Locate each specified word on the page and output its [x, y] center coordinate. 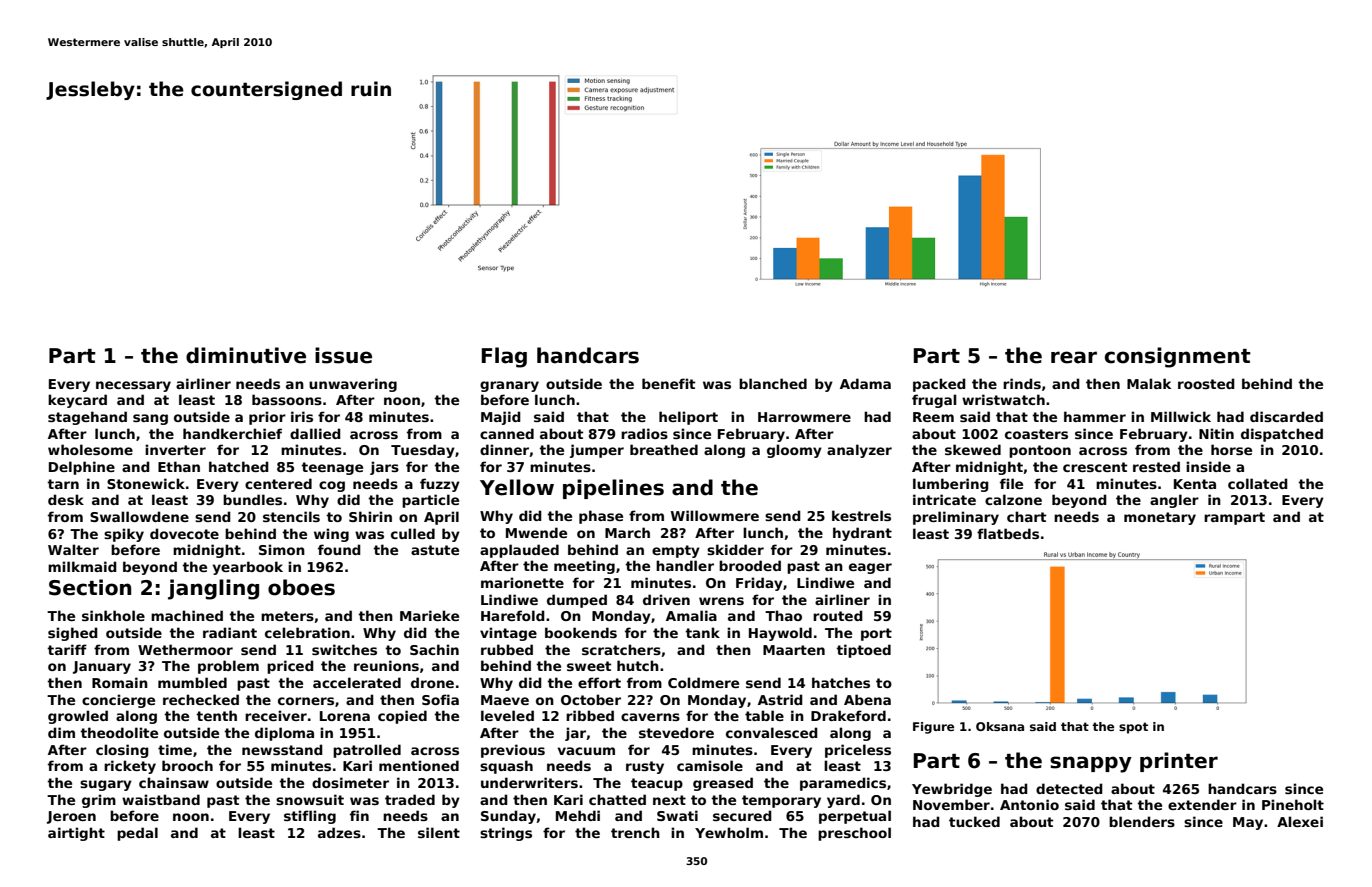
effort [599, 682]
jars [384, 468]
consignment [1178, 357]
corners [306, 701]
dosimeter [350, 782]
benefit [668, 383]
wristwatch [1003, 399]
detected [1069, 788]
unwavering [353, 385]
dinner [504, 449]
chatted [617, 799]
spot [1133, 728]
